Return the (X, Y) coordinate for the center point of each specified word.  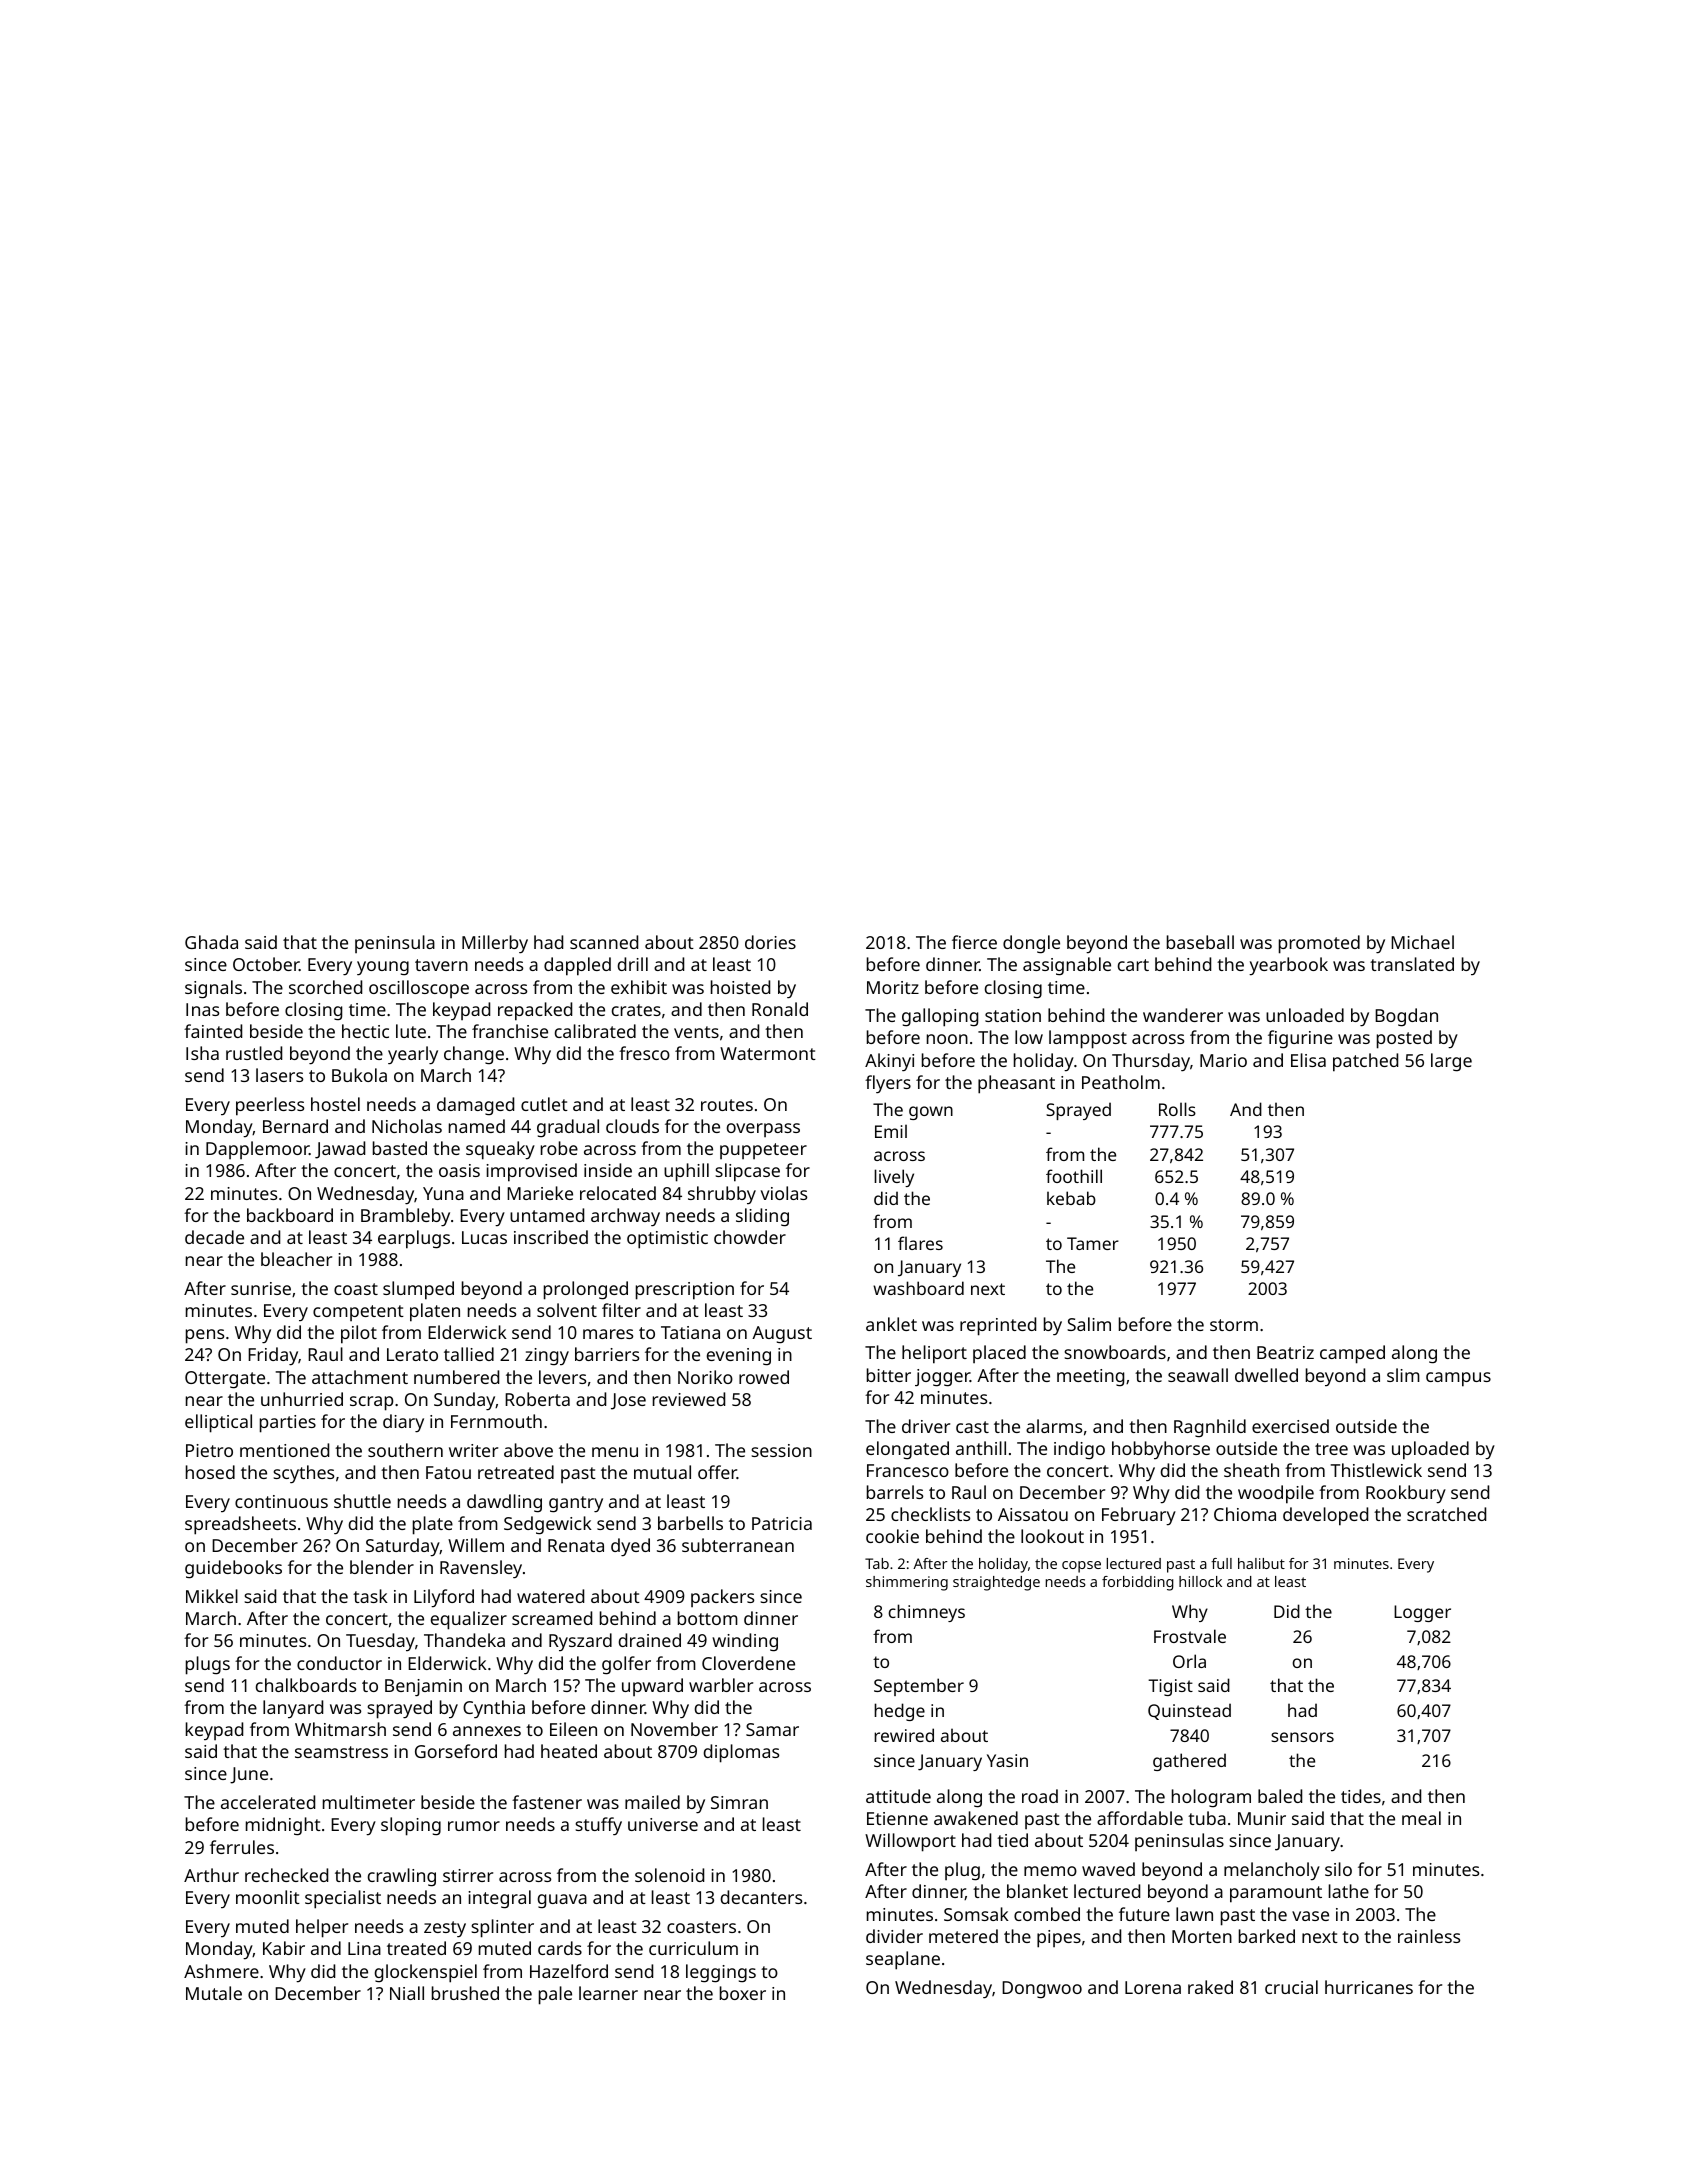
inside (608, 1170)
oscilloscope (419, 989)
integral (499, 1899)
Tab (877, 1563)
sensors (1302, 1737)
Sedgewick (548, 1525)
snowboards (1115, 1352)
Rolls (1177, 1109)
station (1013, 1015)
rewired (904, 1735)
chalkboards (306, 1685)
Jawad (340, 1150)
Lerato (412, 1354)
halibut (1261, 1563)
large (1451, 1062)
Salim (1089, 1324)
